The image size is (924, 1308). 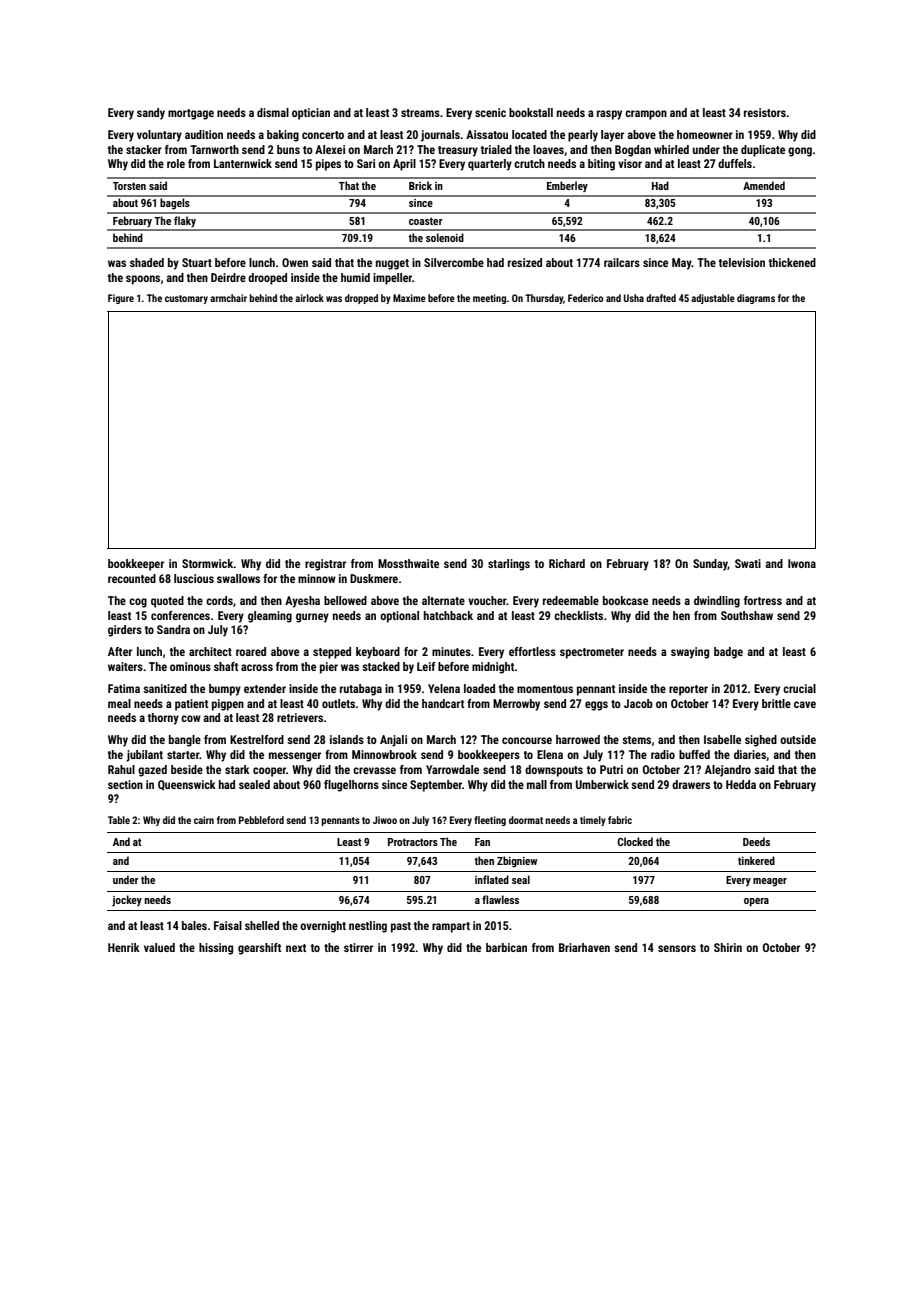 I want to click on jockey, so click(x=127, y=900).
